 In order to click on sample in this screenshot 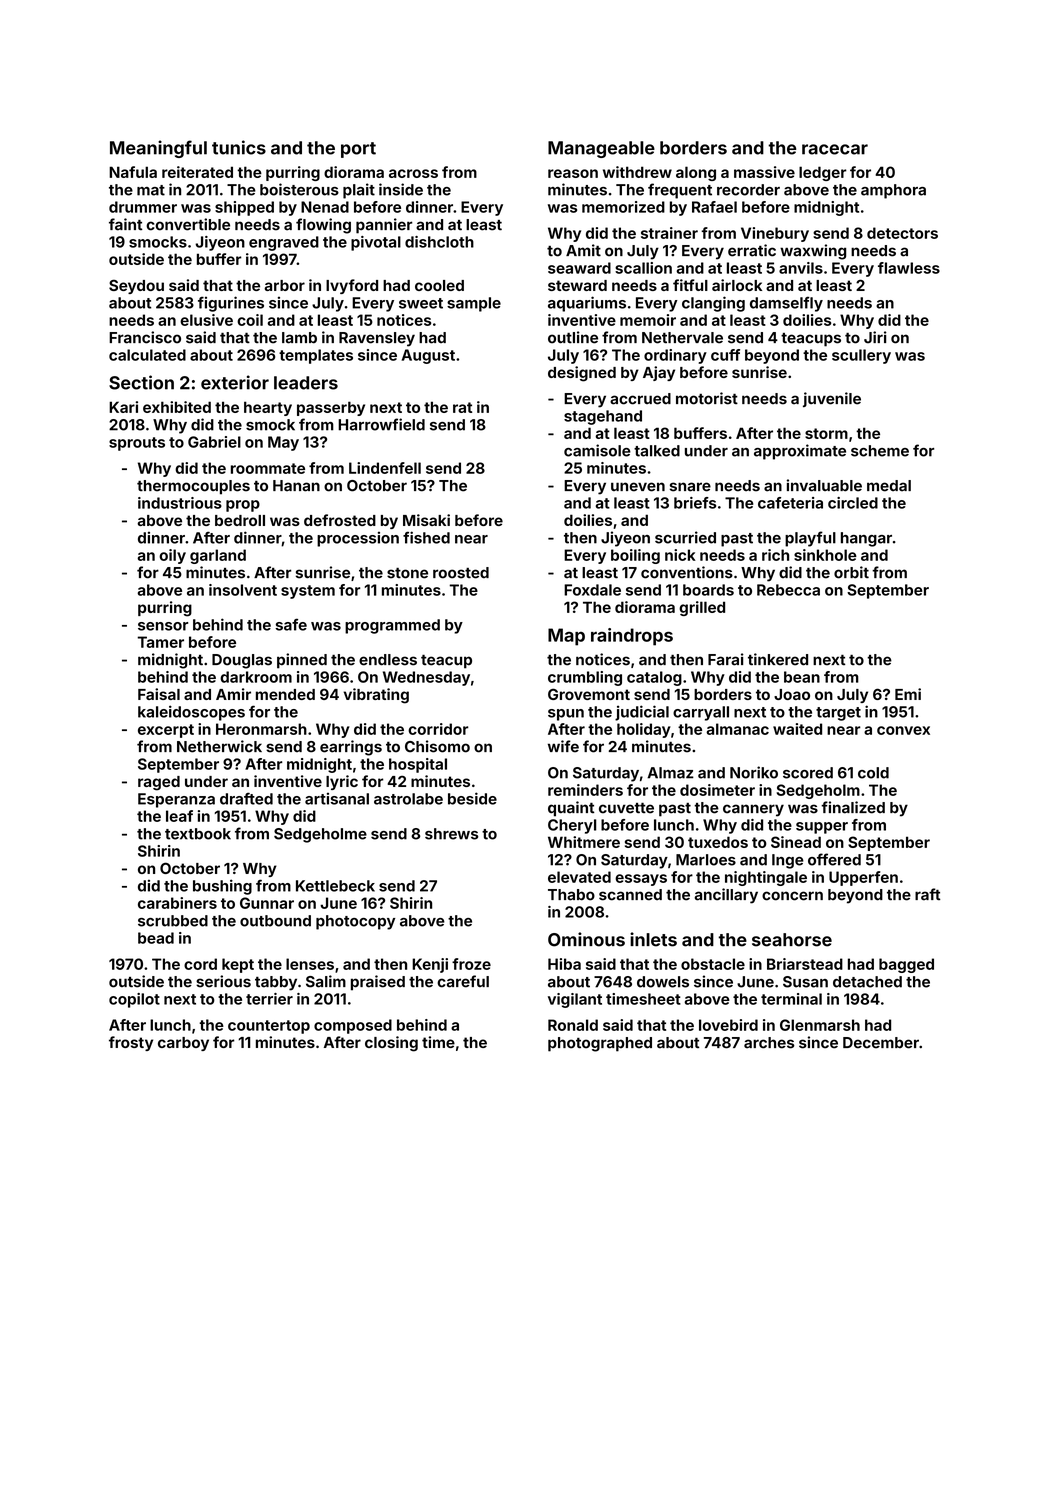, I will do `click(474, 304)`.
